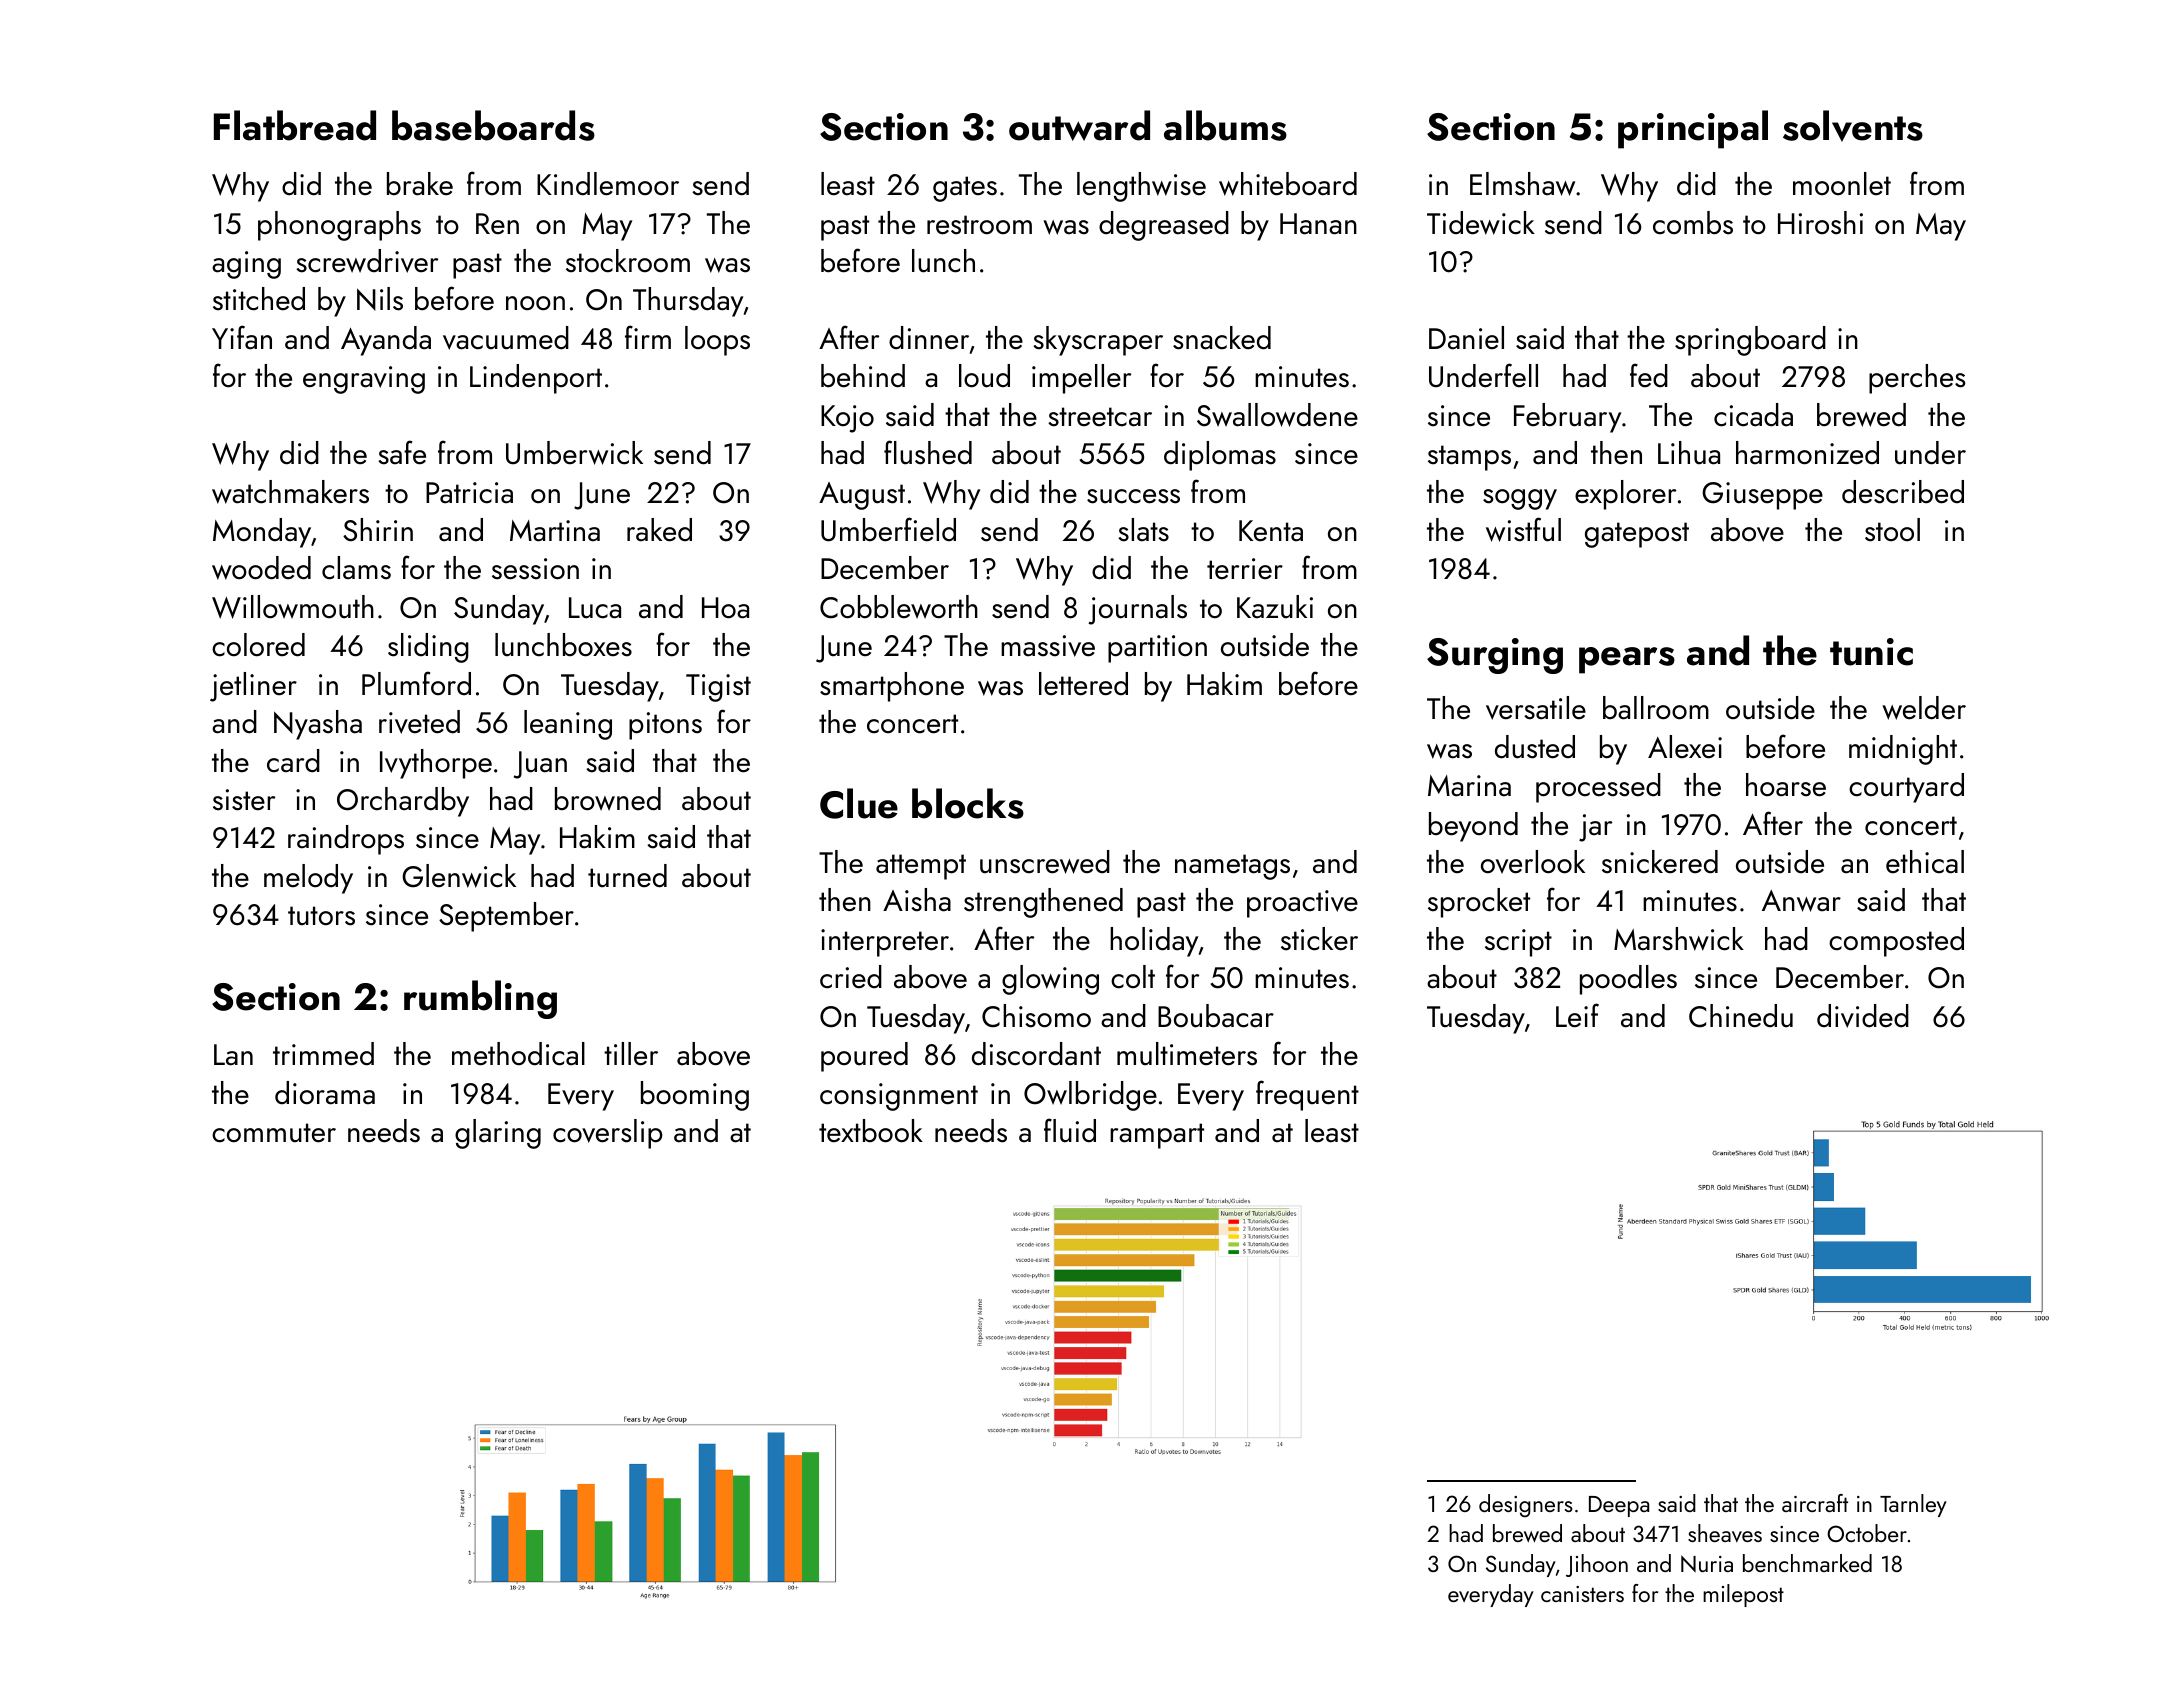  I want to click on glaring, so click(498, 1134).
